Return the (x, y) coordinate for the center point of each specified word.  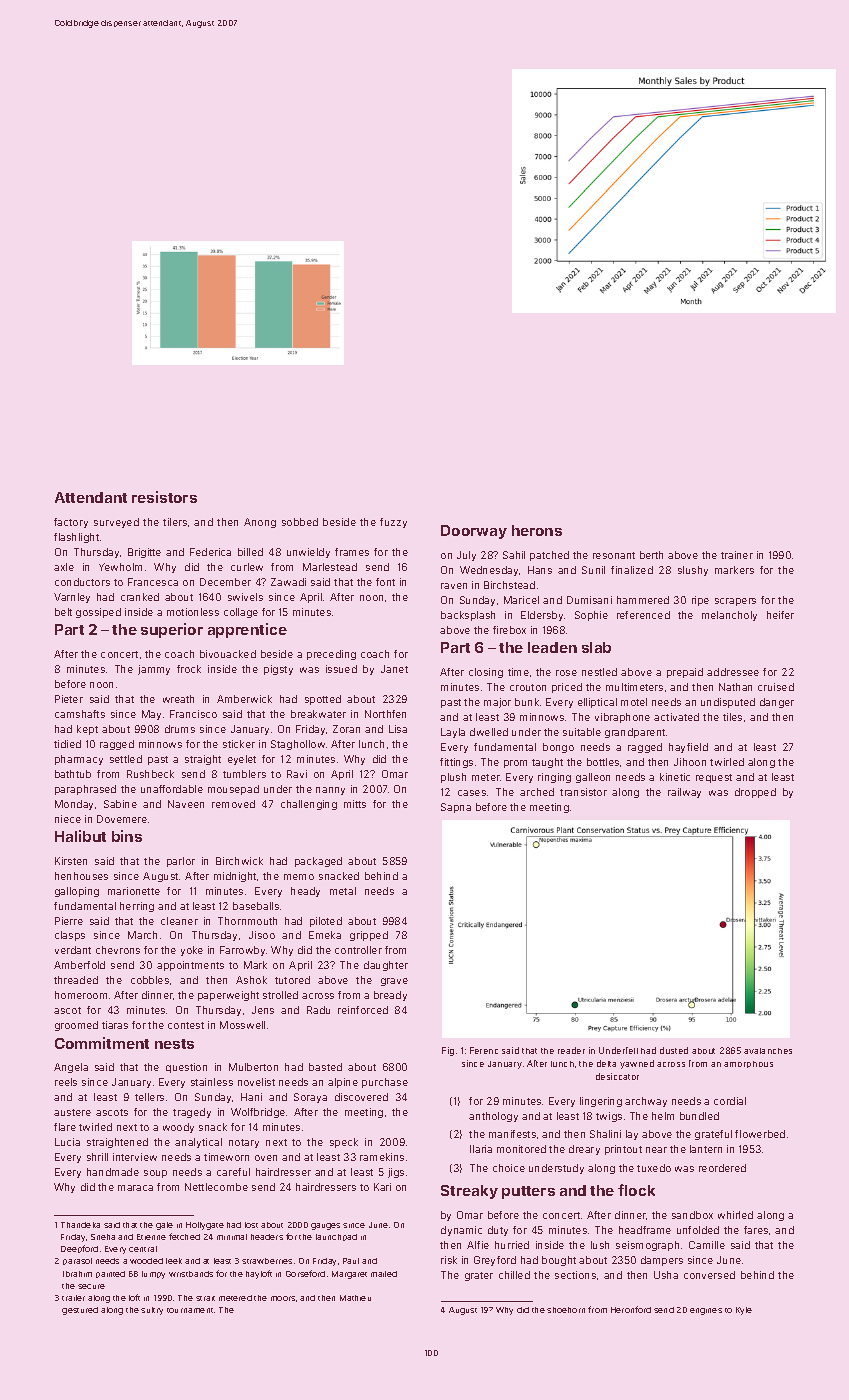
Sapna (456, 808)
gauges (325, 1226)
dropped (755, 793)
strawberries (267, 1261)
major (497, 703)
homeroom (81, 995)
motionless (193, 612)
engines (706, 1311)
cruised (776, 687)
